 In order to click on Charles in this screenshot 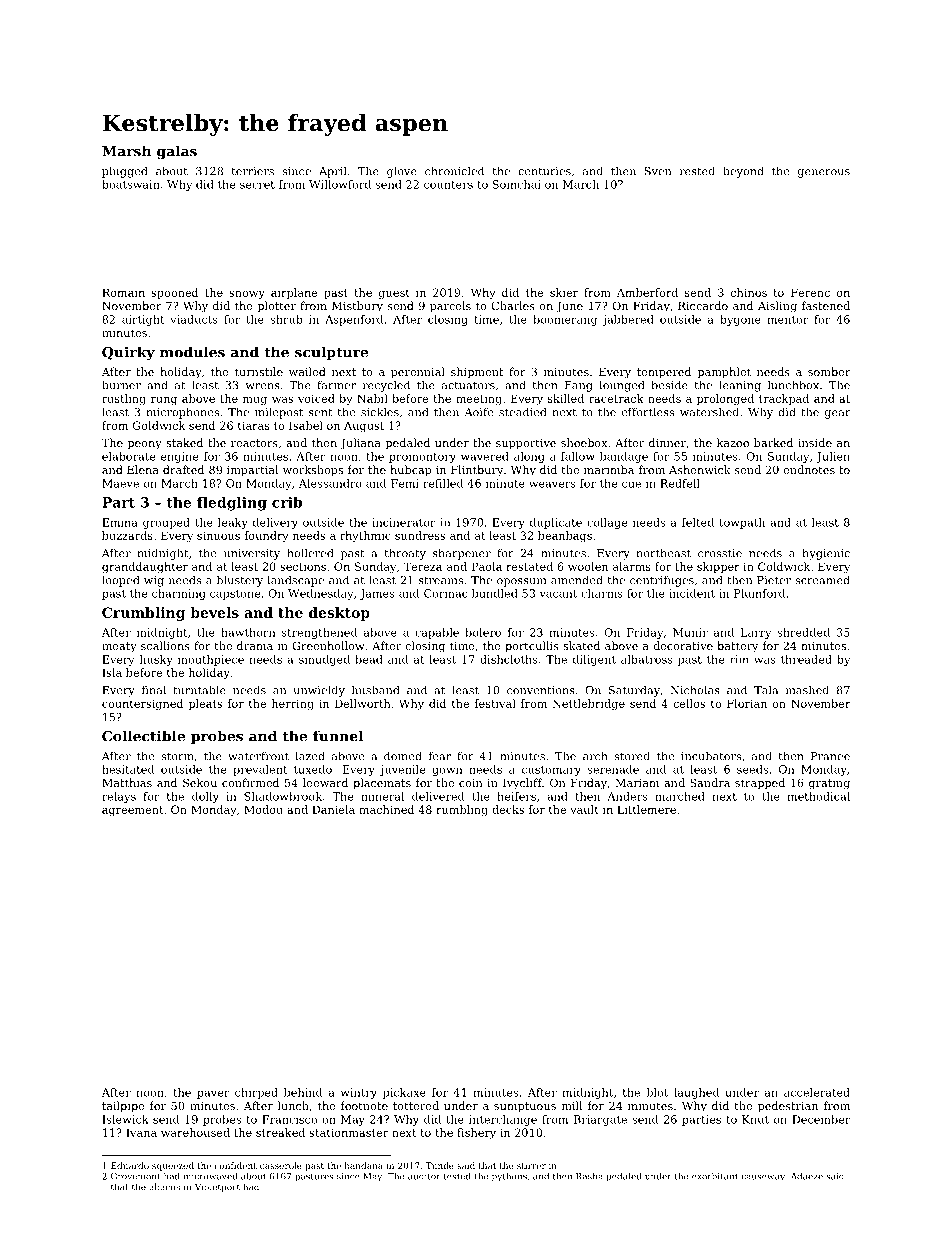, I will do `click(513, 305)`.
